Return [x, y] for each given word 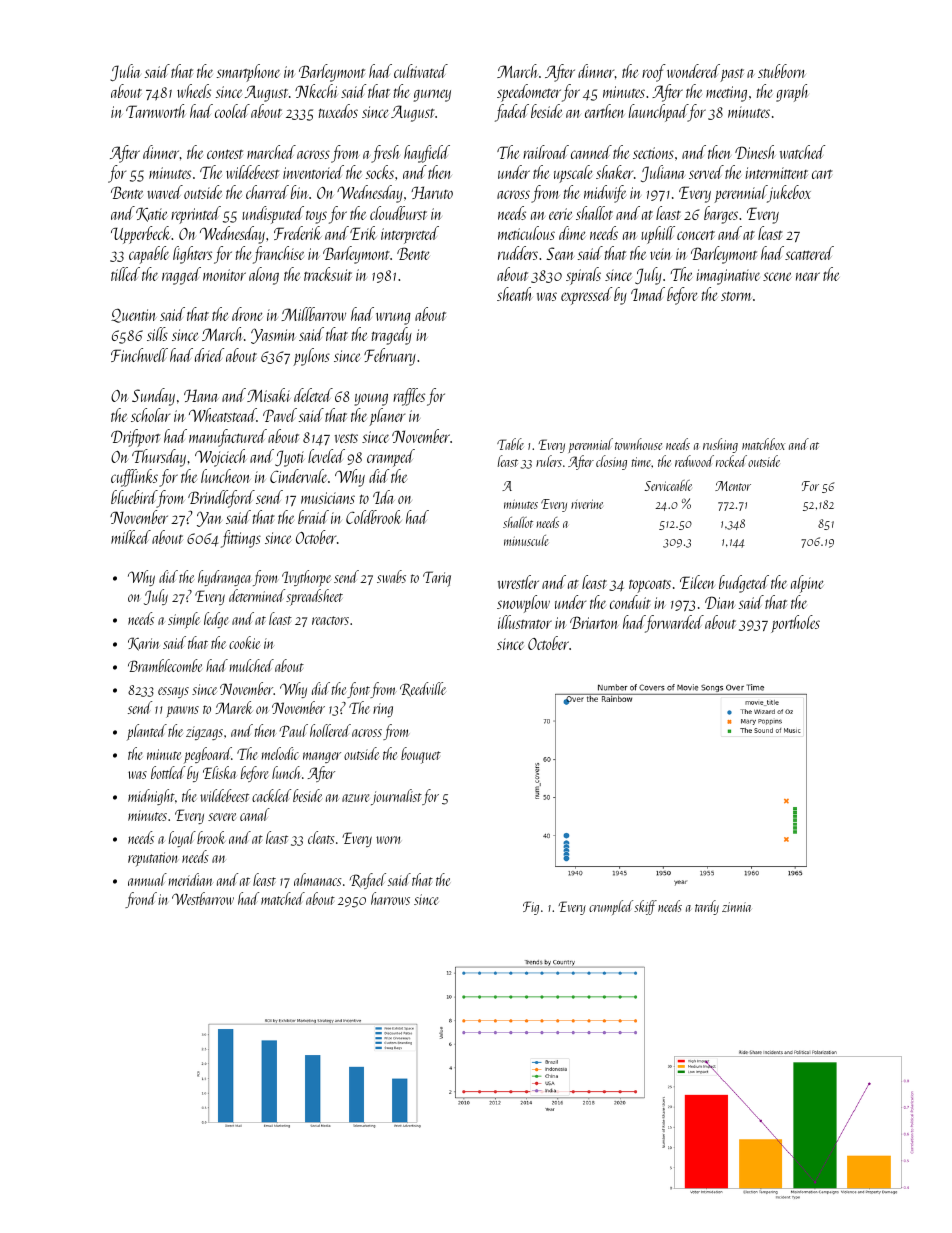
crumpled [611, 907]
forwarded [674, 624]
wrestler [518, 582]
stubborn [782, 71]
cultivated [421, 71]
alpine [807, 584]
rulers [549, 461]
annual [147, 879]
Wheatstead [223, 415]
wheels [194, 91]
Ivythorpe [306, 578]
